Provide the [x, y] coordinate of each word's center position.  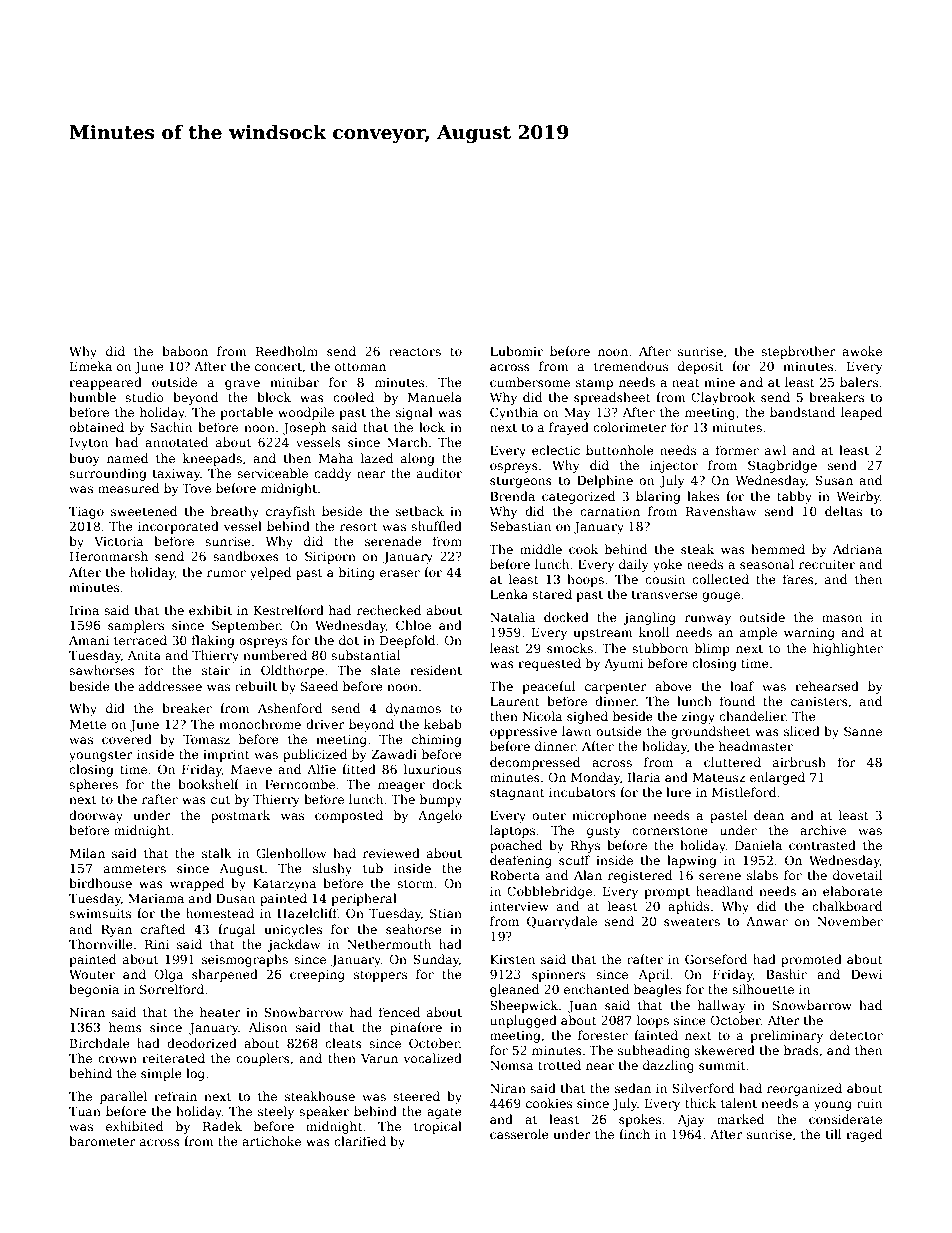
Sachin [171, 427]
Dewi [866, 974]
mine [719, 382]
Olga [169, 975]
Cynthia [514, 413]
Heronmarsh [109, 556]
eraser [400, 573]
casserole [519, 1134]
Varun [379, 1058]
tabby [794, 497]
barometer [102, 1141]
